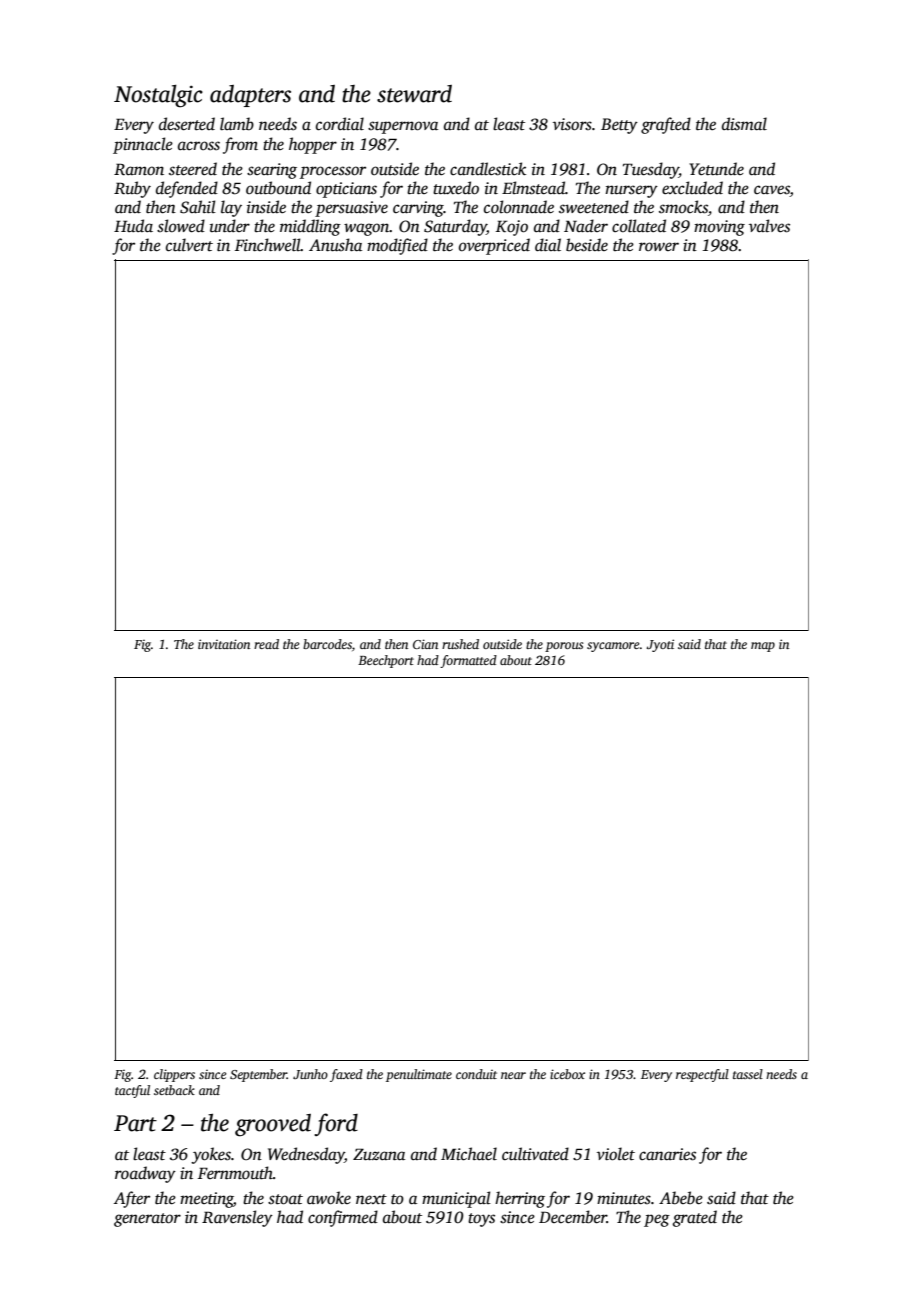 The height and width of the image is (1308, 924). Describe the element at coordinates (763, 647) in the image. I see `map` at that location.
